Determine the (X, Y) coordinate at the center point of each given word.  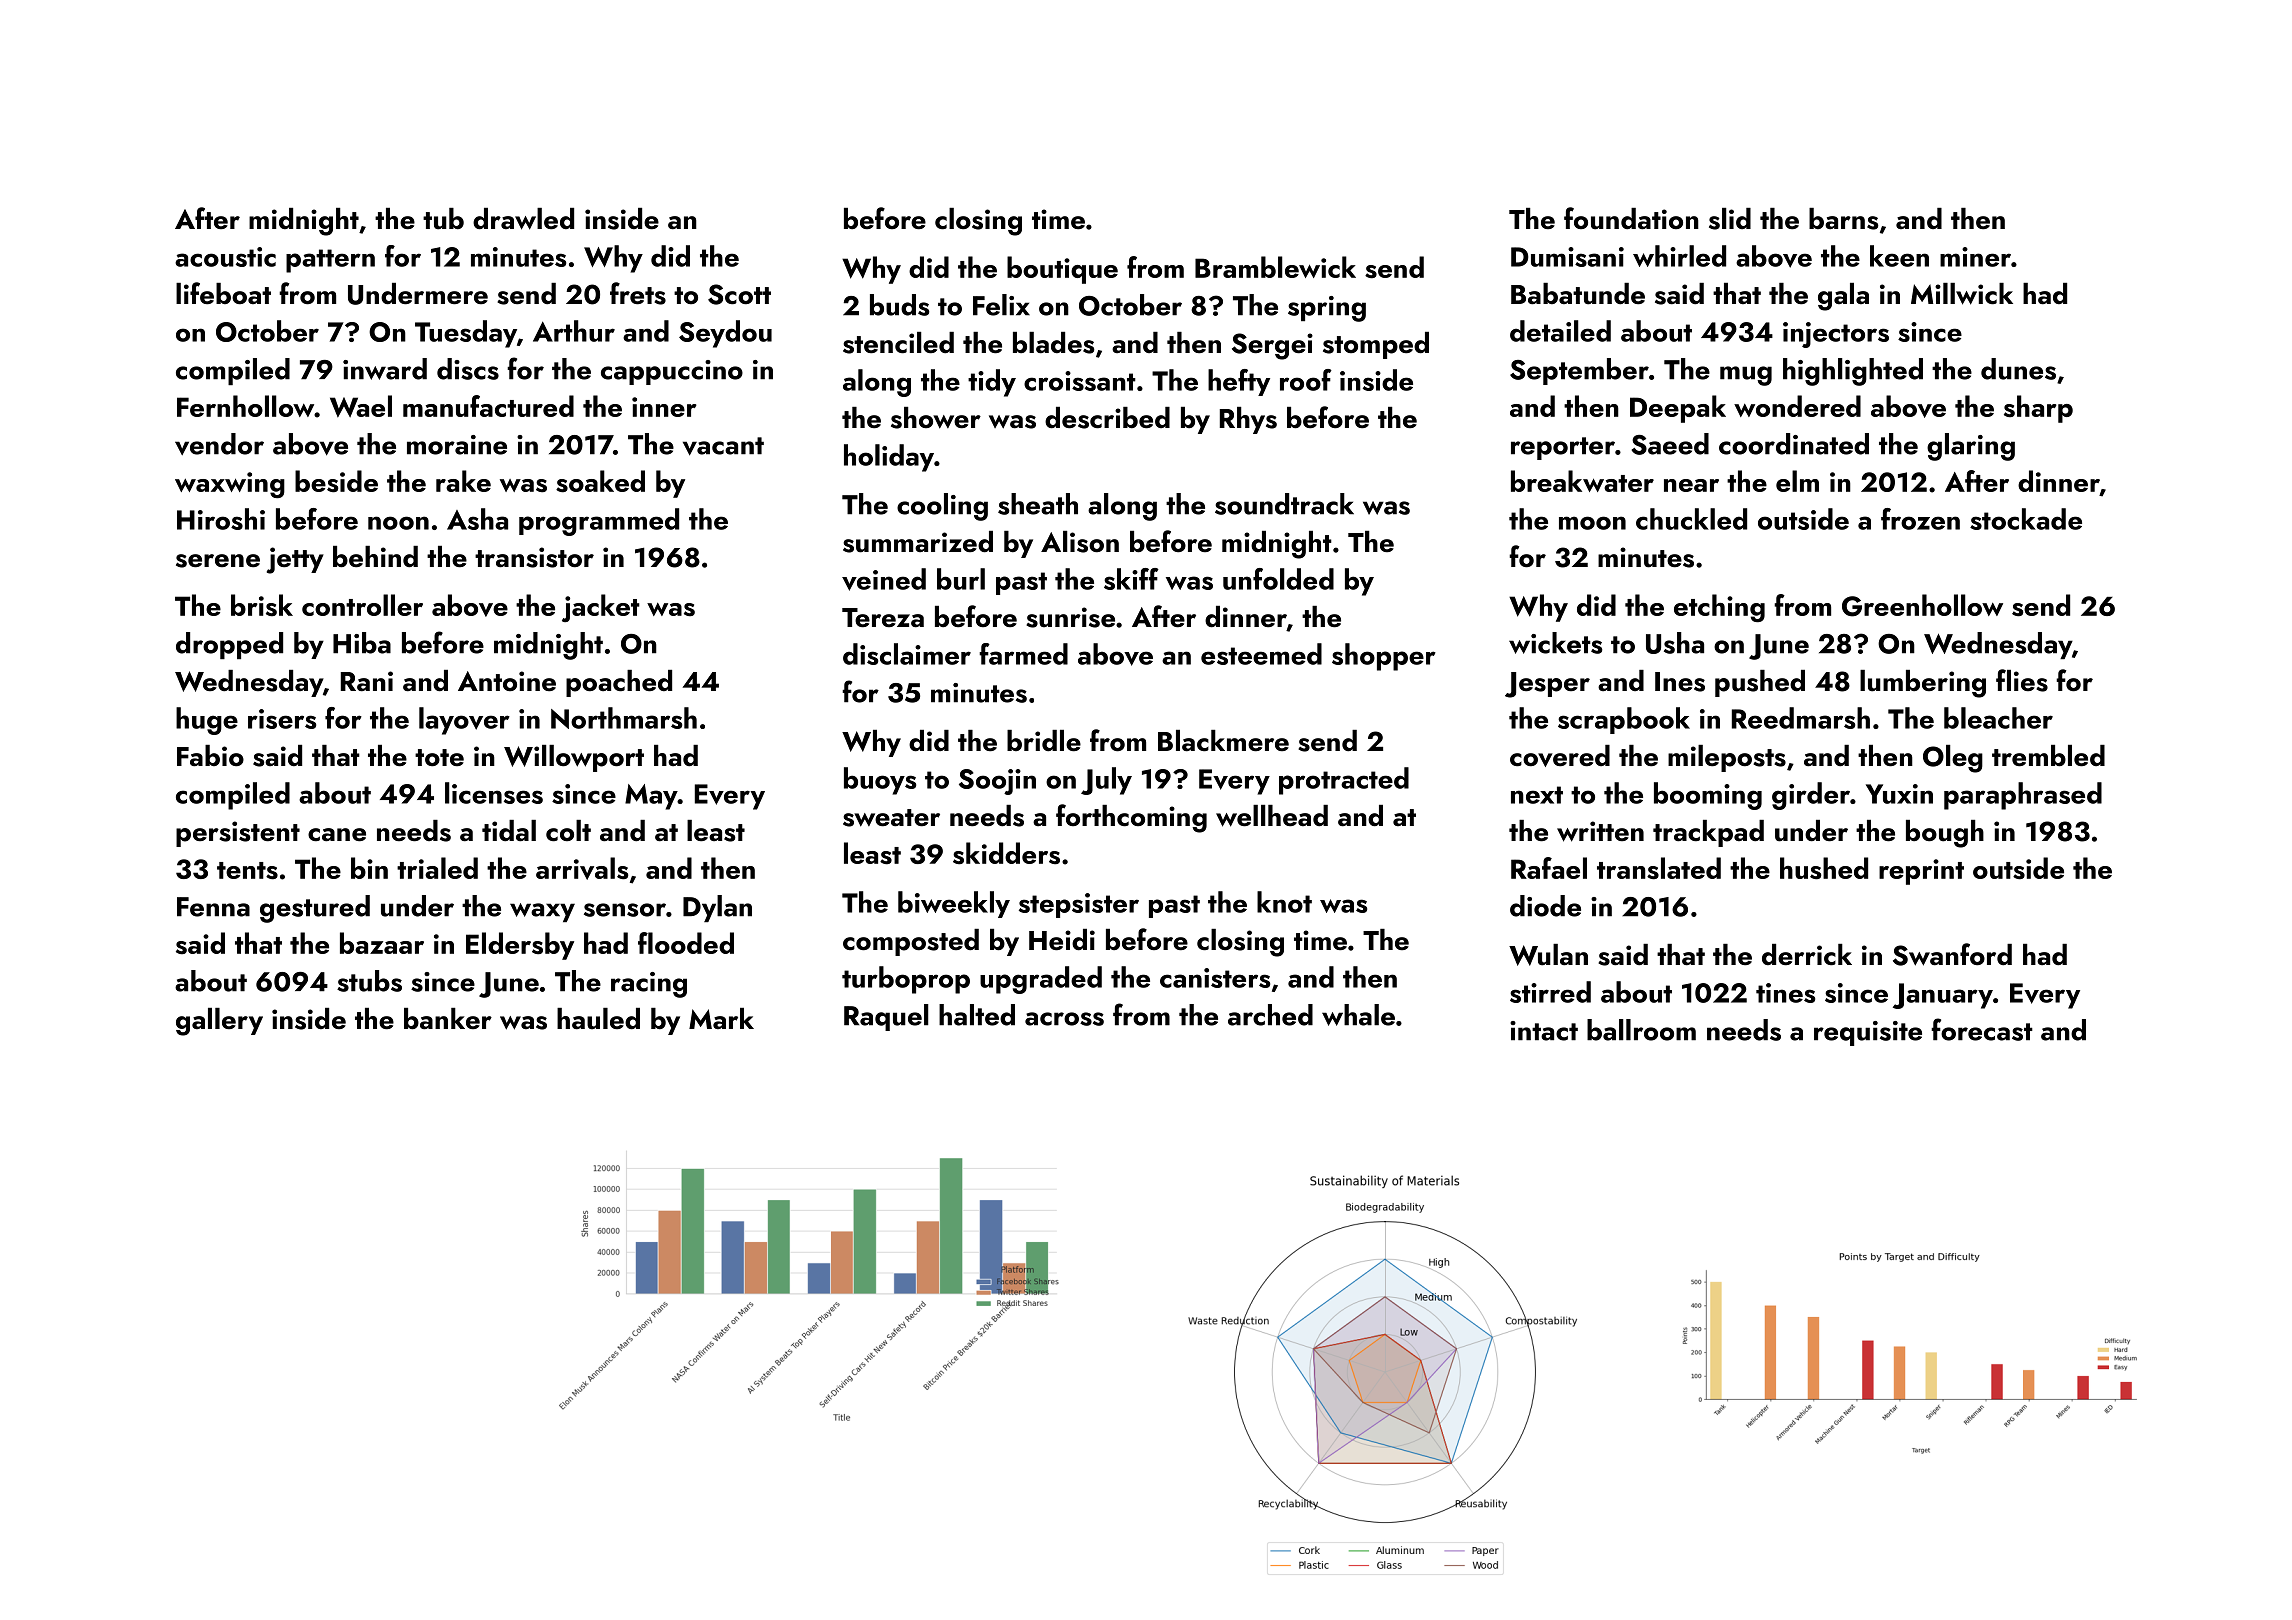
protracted (1344, 781)
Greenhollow (1922, 605)
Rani (367, 681)
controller (362, 605)
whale (1358, 1015)
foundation (1631, 218)
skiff (1131, 579)
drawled (523, 219)
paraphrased (2023, 796)
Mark (721, 1018)
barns (1844, 219)
